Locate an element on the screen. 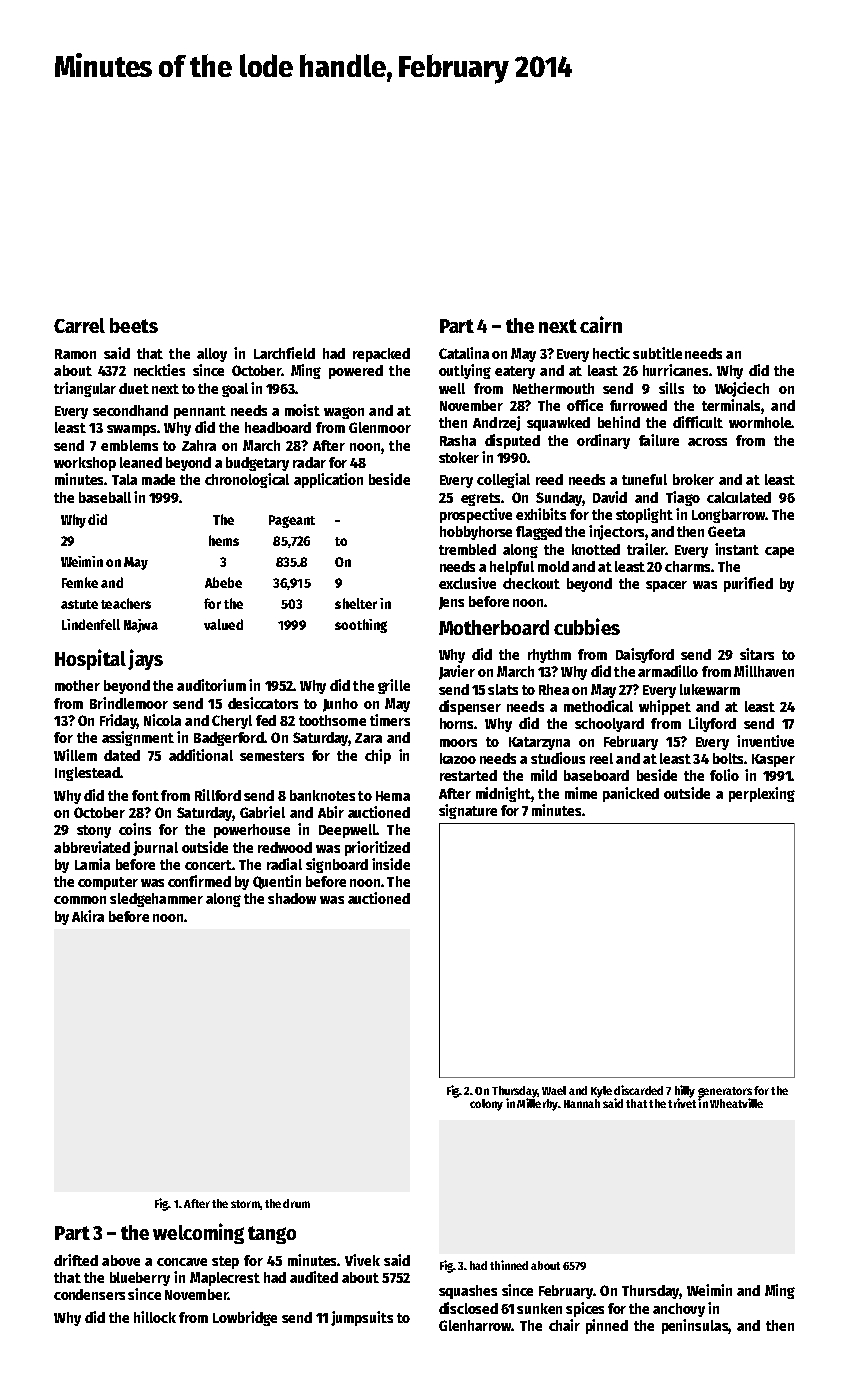  repacked is located at coordinates (381, 355).
